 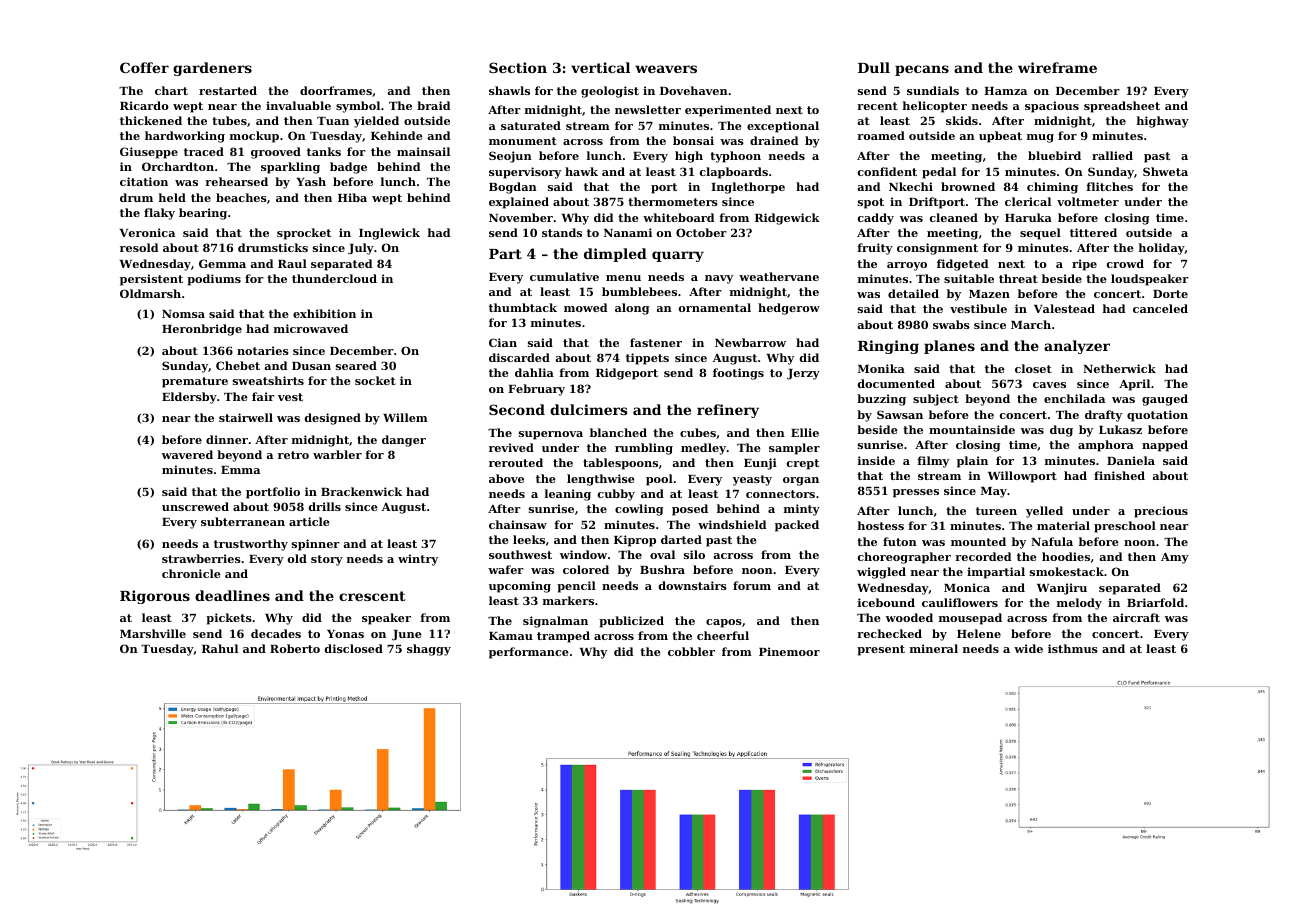 I want to click on strawberries, so click(x=201, y=558).
